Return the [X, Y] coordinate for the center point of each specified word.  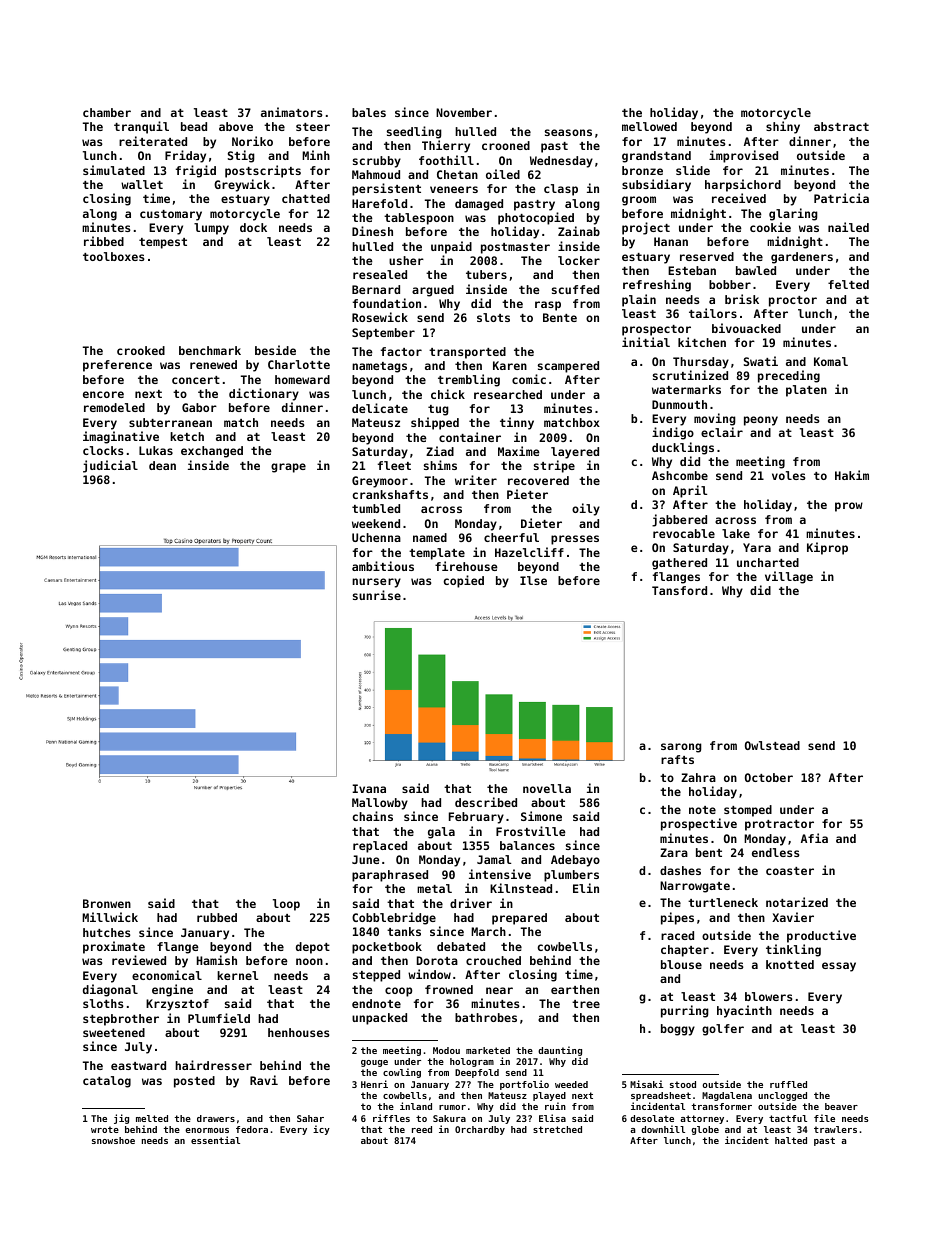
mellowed [649, 126]
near [499, 990]
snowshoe [113, 1140]
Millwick [110, 917]
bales [369, 112]
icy [321, 1130]
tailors [713, 313]
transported [467, 353]
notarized [797, 902]
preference [117, 366]
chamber [107, 112]
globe [705, 1130]
